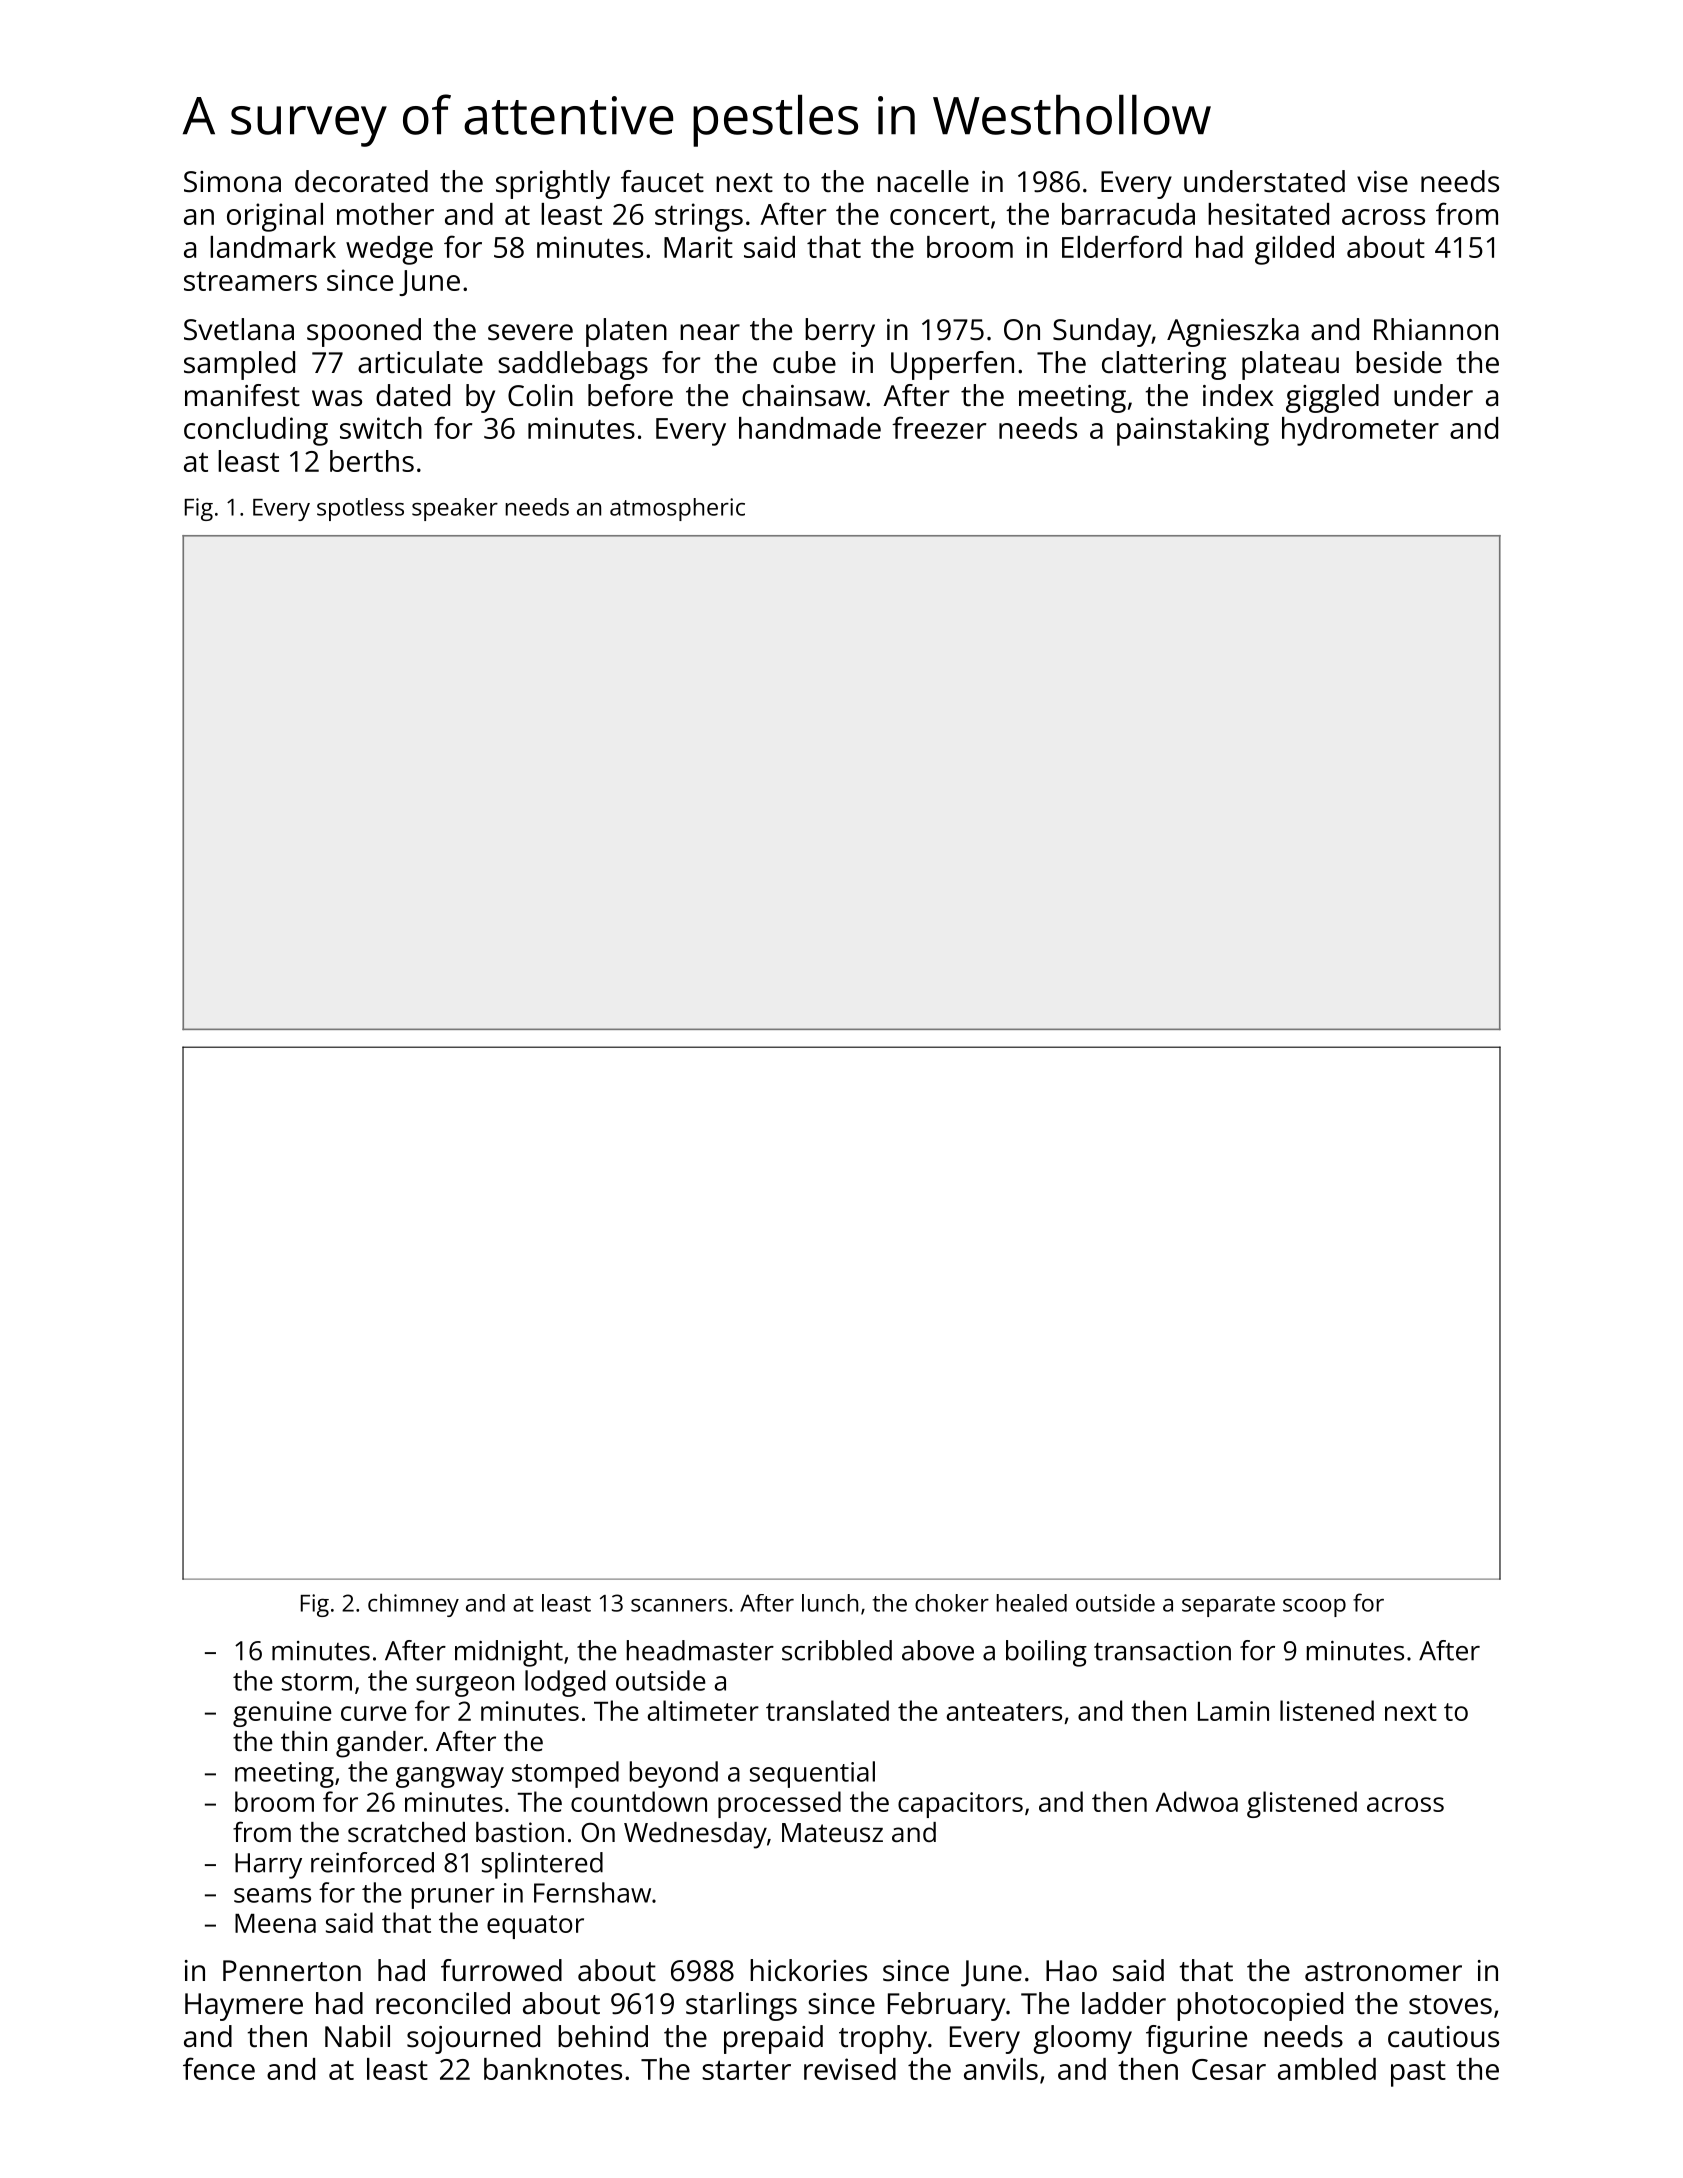 Image resolution: width=1683 pixels, height=2178 pixels. Describe the element at coordinates (746, 2070) in the screenshot. I see `starter` at that location.
